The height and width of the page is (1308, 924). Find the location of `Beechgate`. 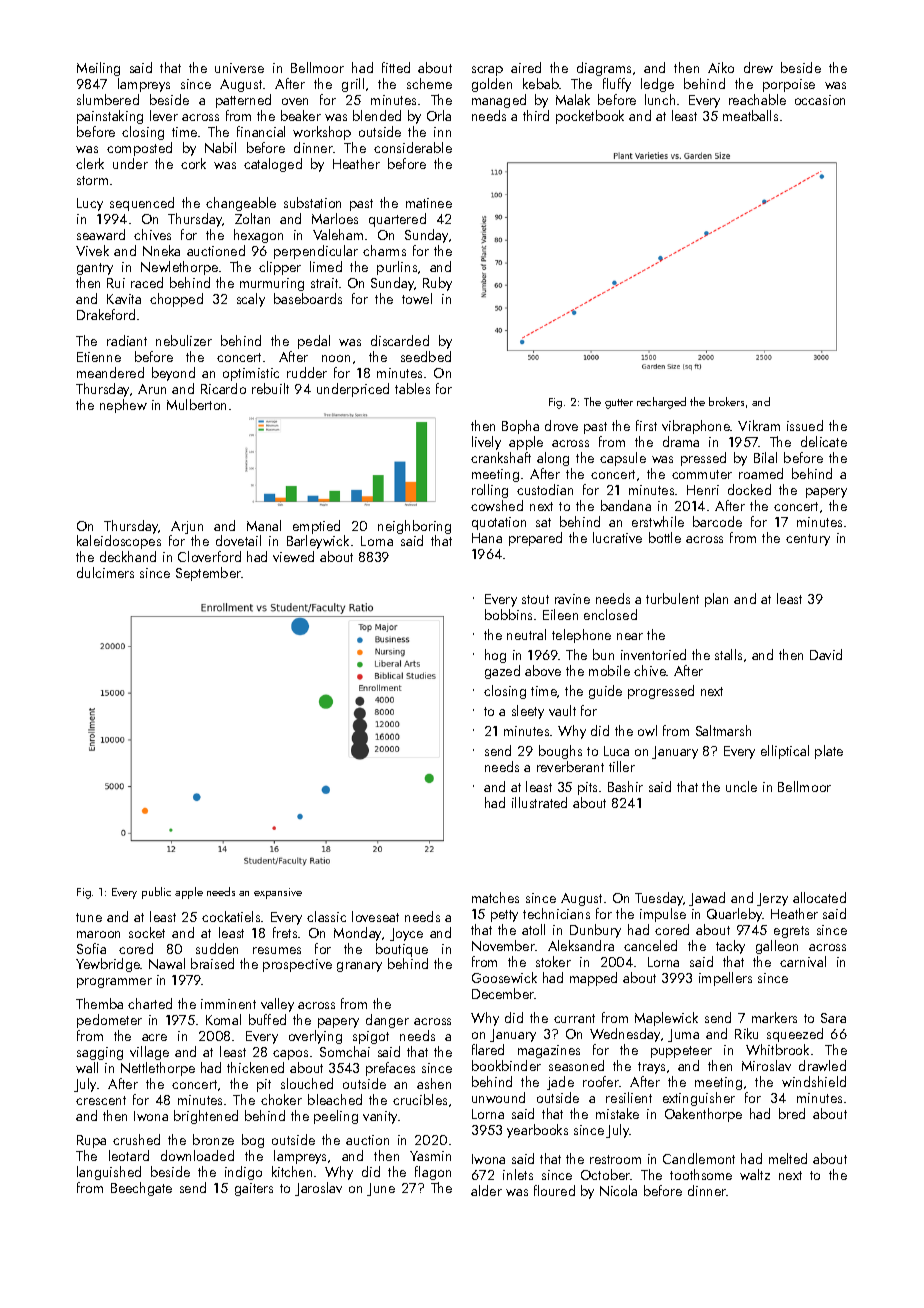

Beechgate is located at coordinates (141, 1189).
